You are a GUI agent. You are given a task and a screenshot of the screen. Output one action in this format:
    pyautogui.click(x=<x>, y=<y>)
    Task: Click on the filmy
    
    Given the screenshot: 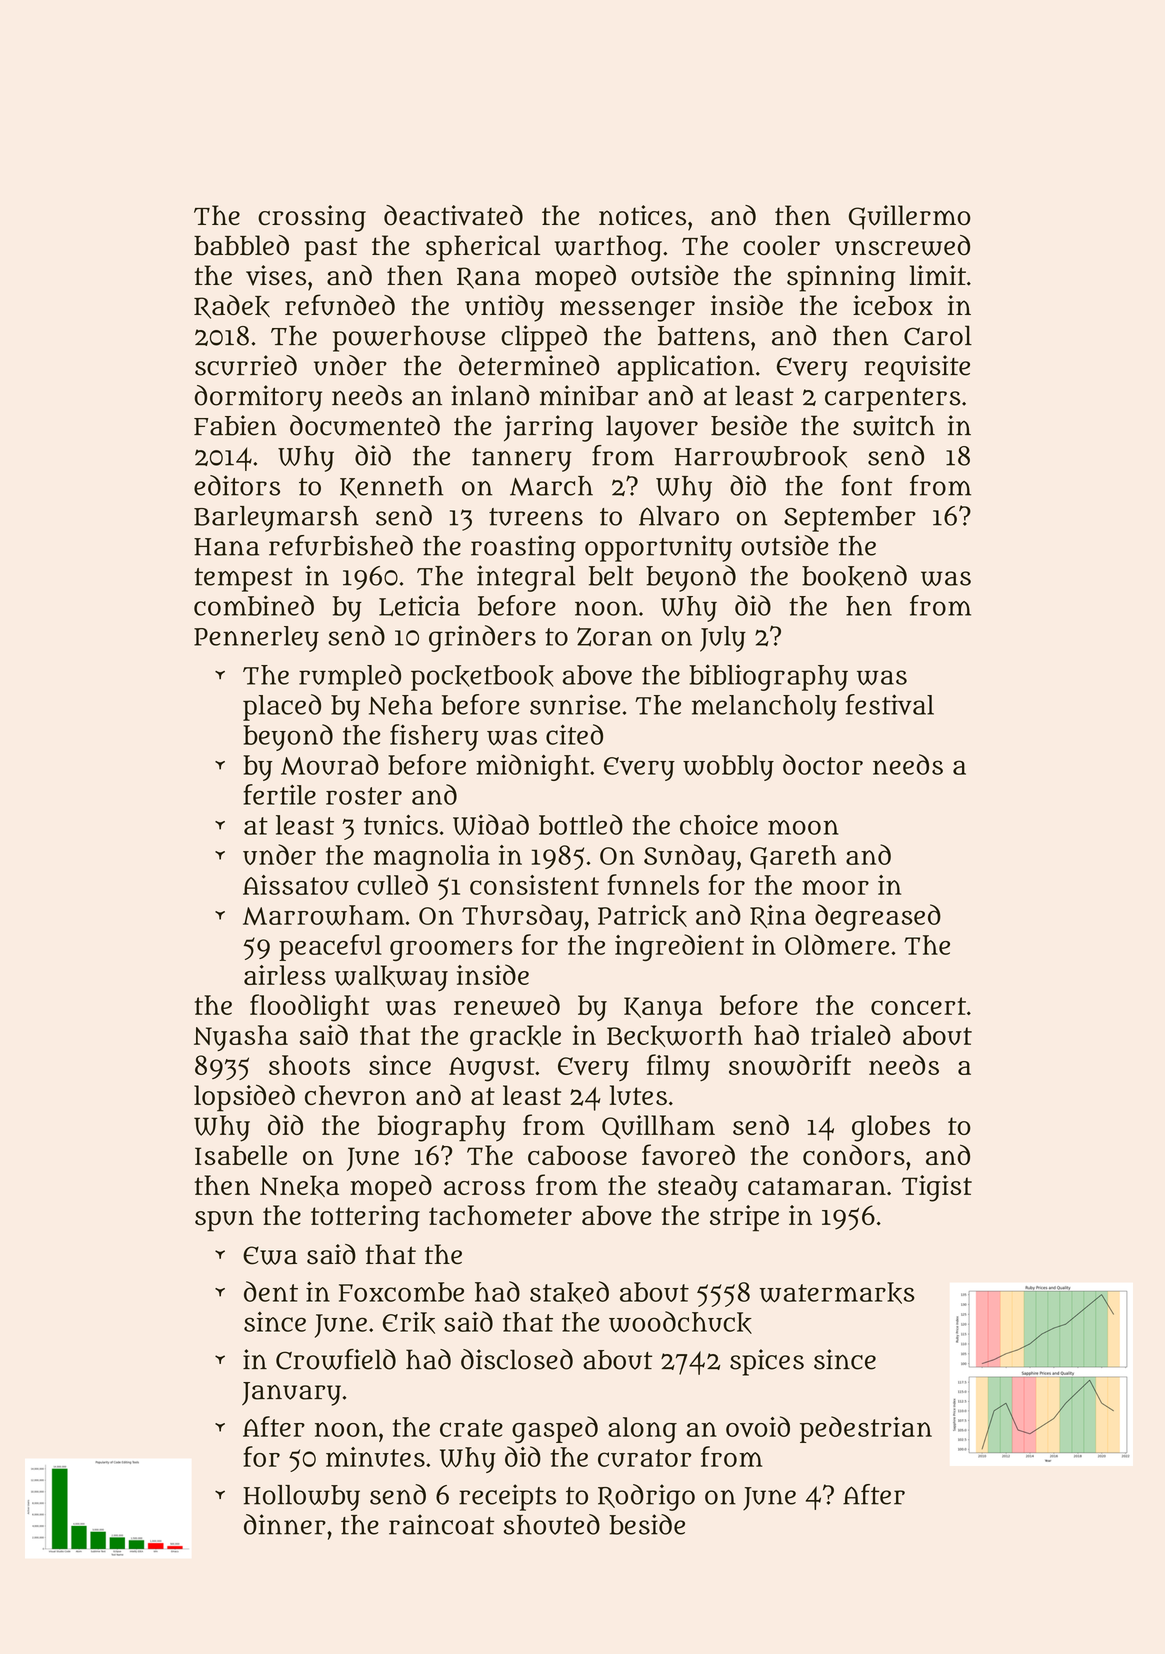 What is the action you would take?
    pyautogui.click(x=678, y=1067)
